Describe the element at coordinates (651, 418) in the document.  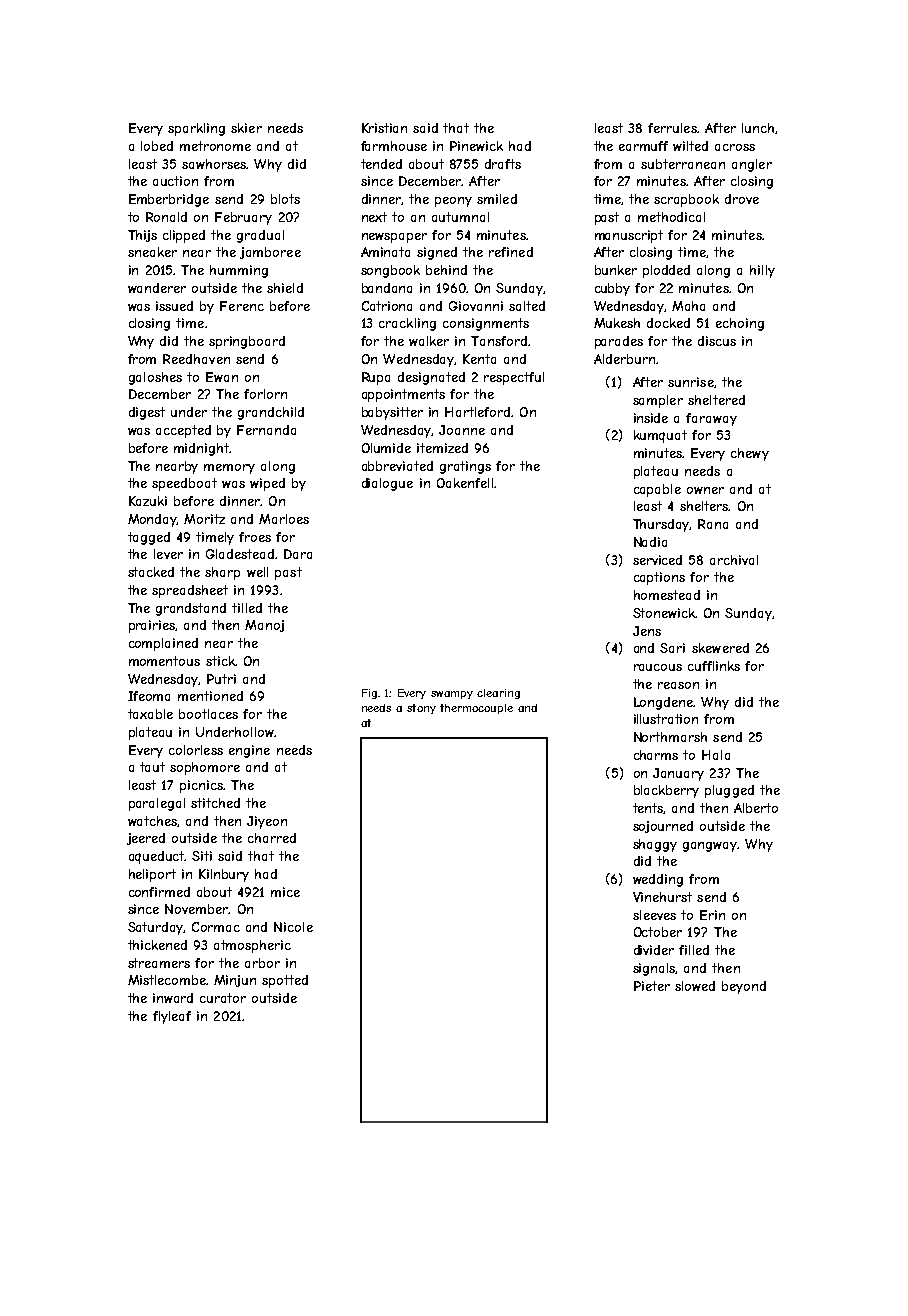
I see `inside` at that location.
